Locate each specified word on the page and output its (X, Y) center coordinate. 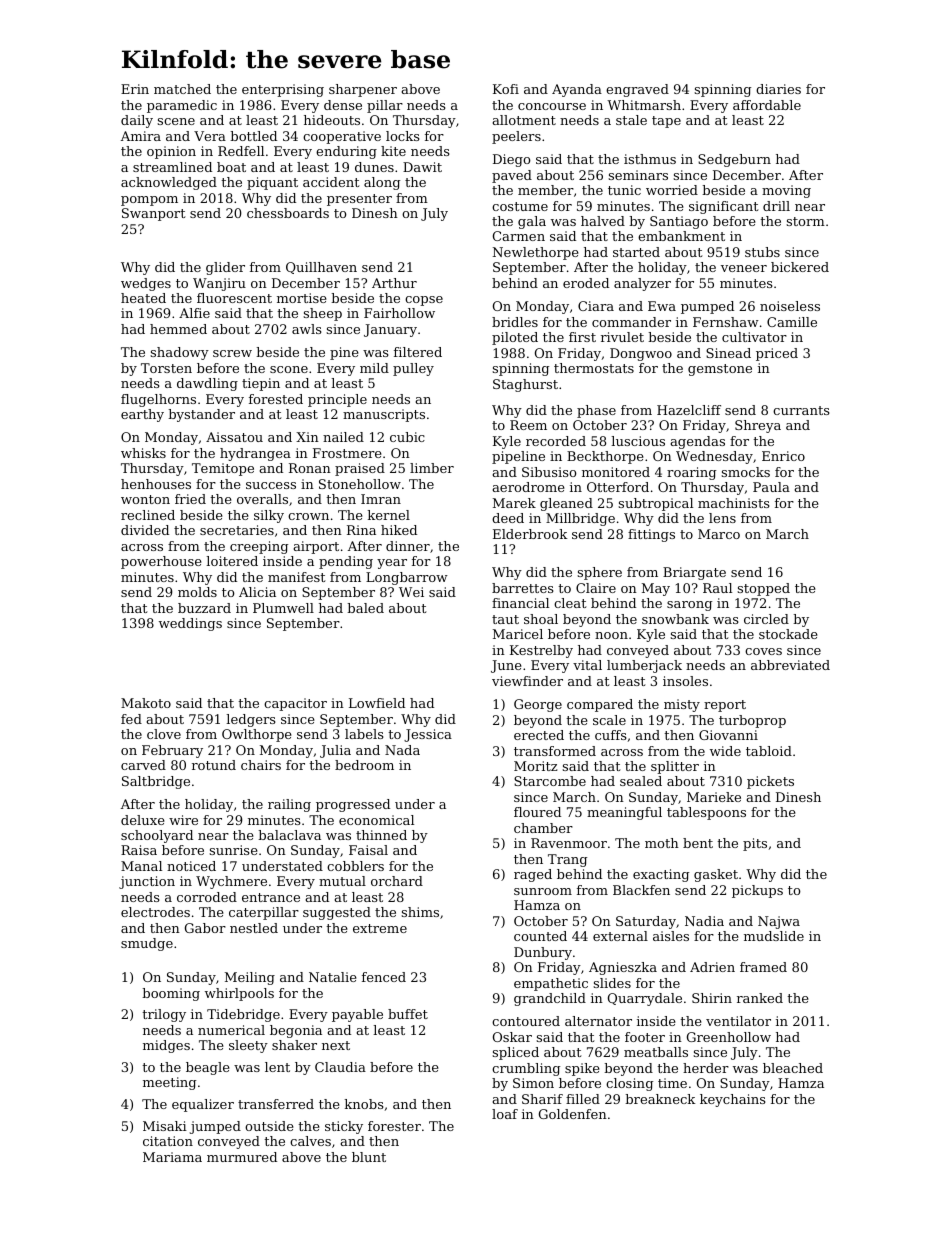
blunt (369, 1157)
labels (364, 734)
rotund (214, 765)
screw (232, 353)
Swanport (154, 214)
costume (520, 206)
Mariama (172, 1157)
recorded (556, 441)
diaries (778, 89)
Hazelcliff (689, 410)
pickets (770, 782)
